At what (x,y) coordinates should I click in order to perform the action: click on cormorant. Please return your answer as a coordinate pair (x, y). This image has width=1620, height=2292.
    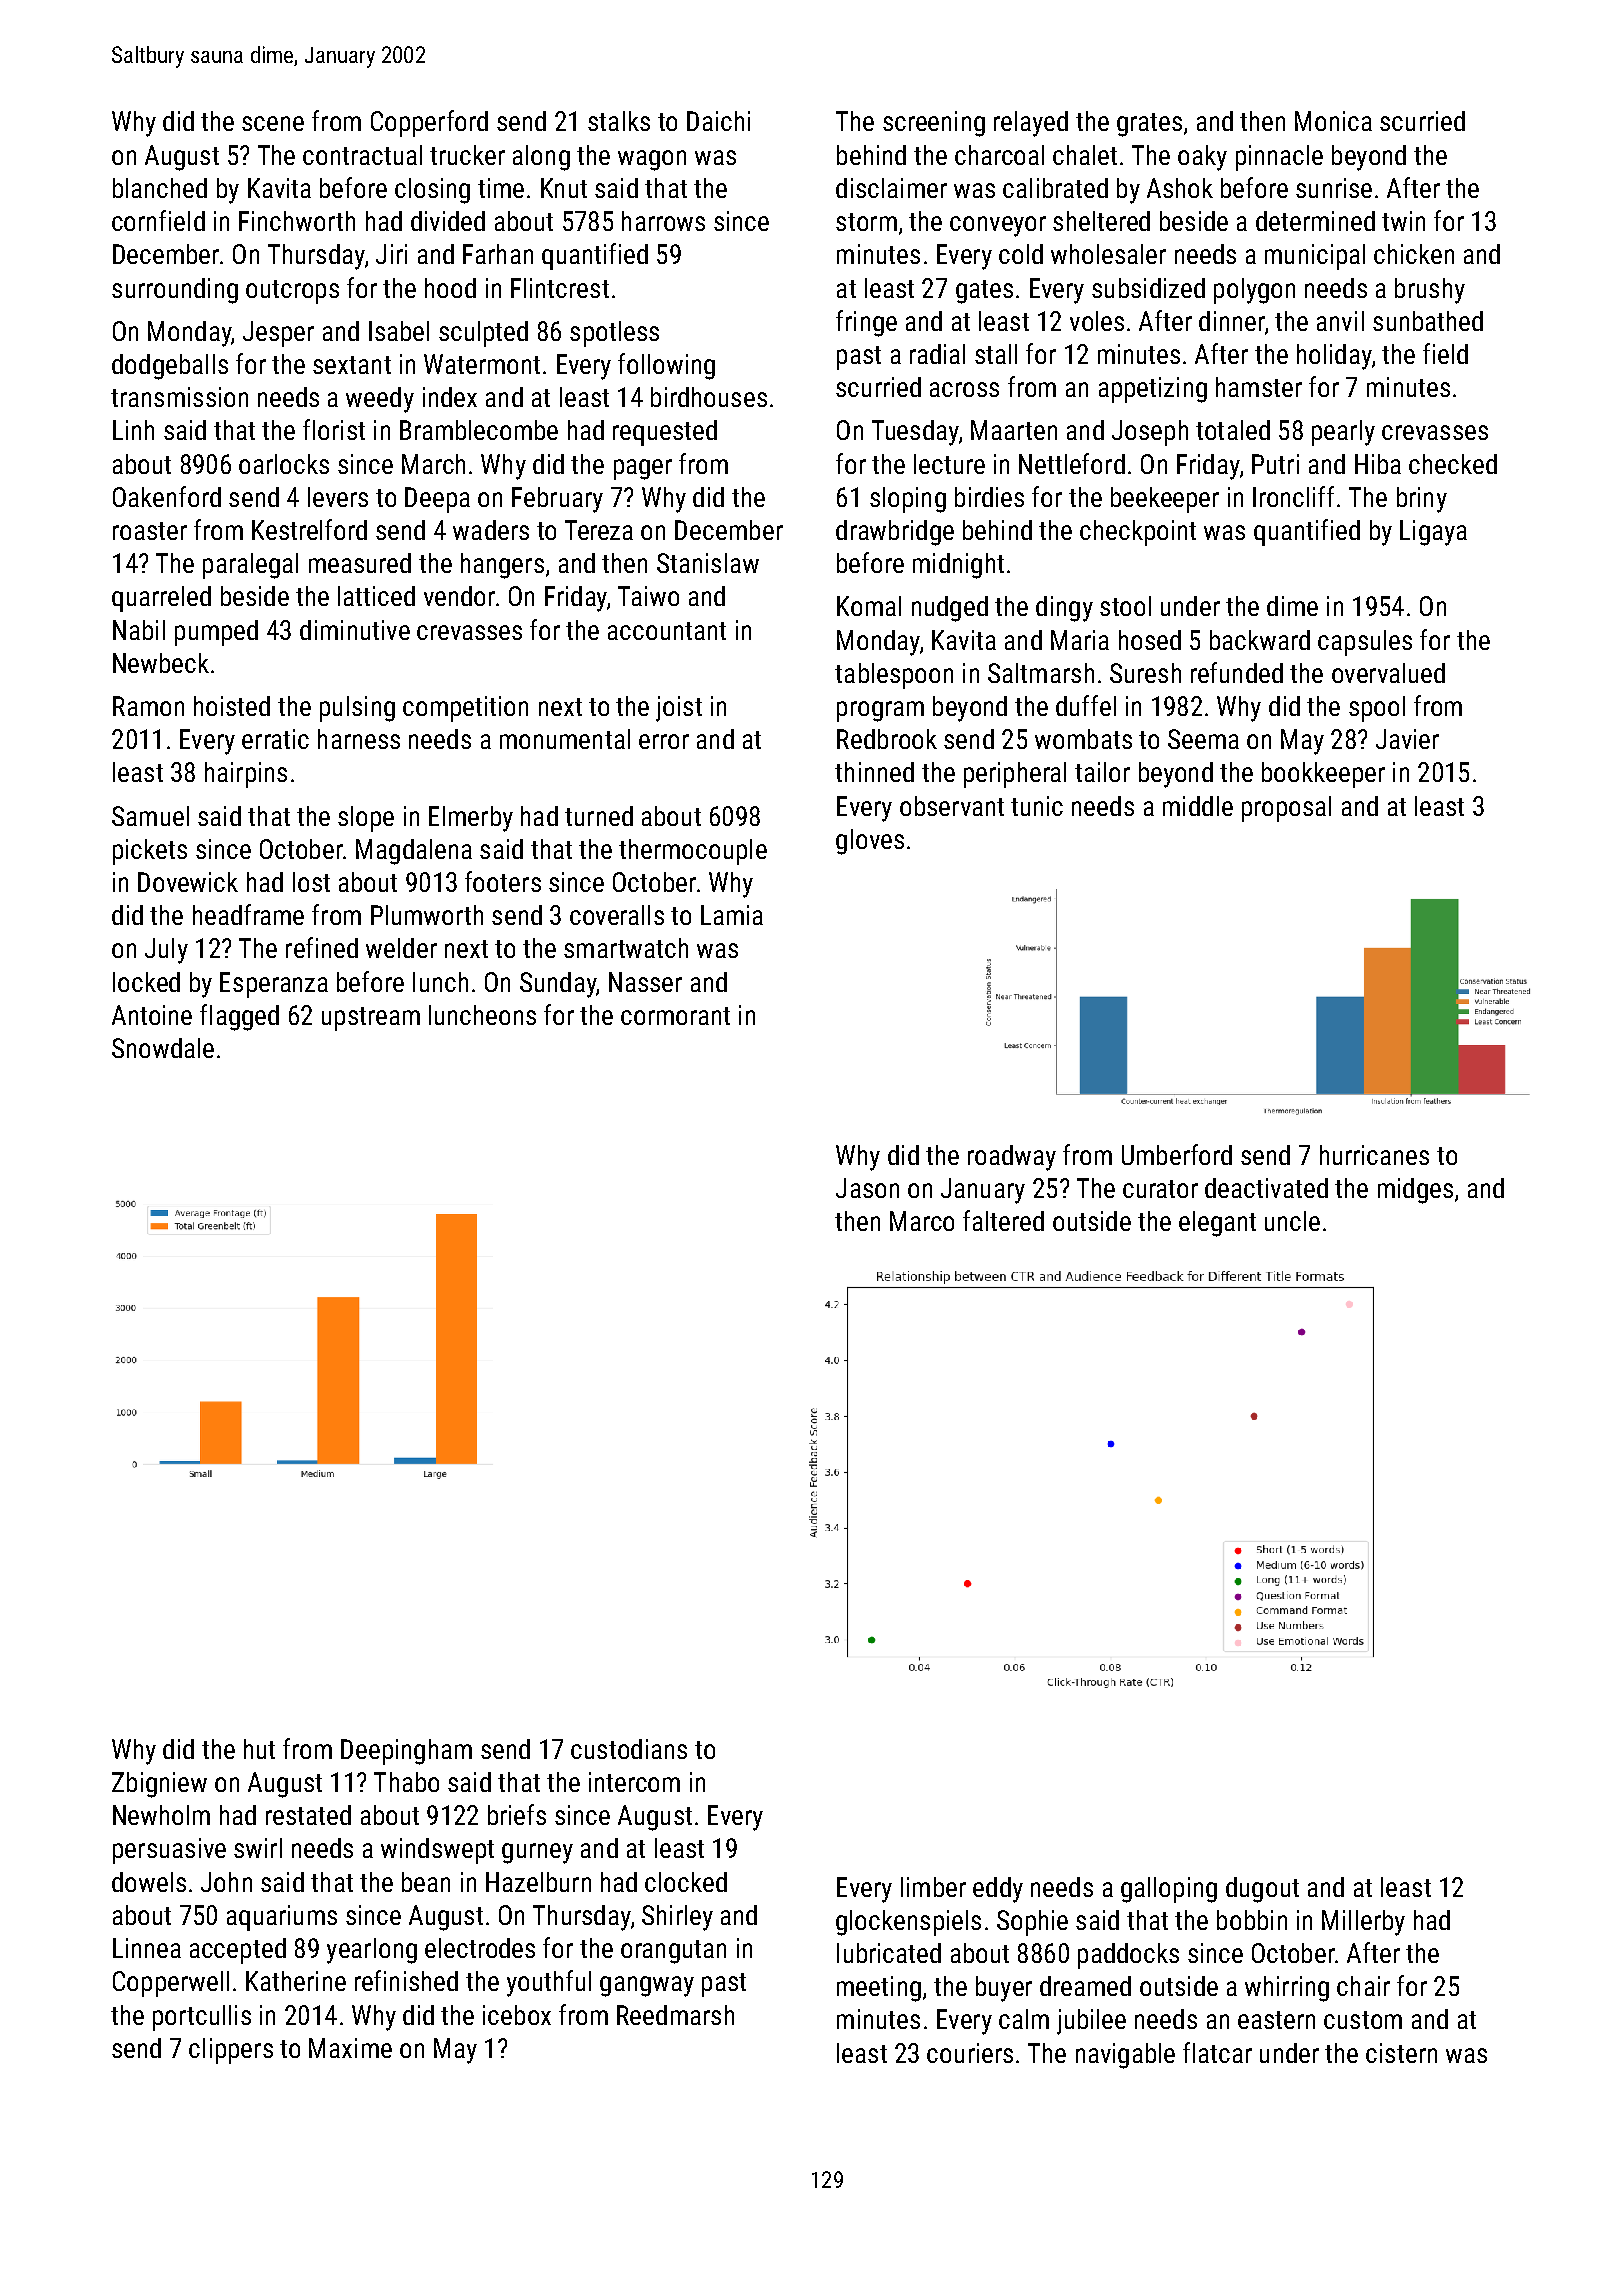
    Looking at the image, I should click on (675, 1016).
